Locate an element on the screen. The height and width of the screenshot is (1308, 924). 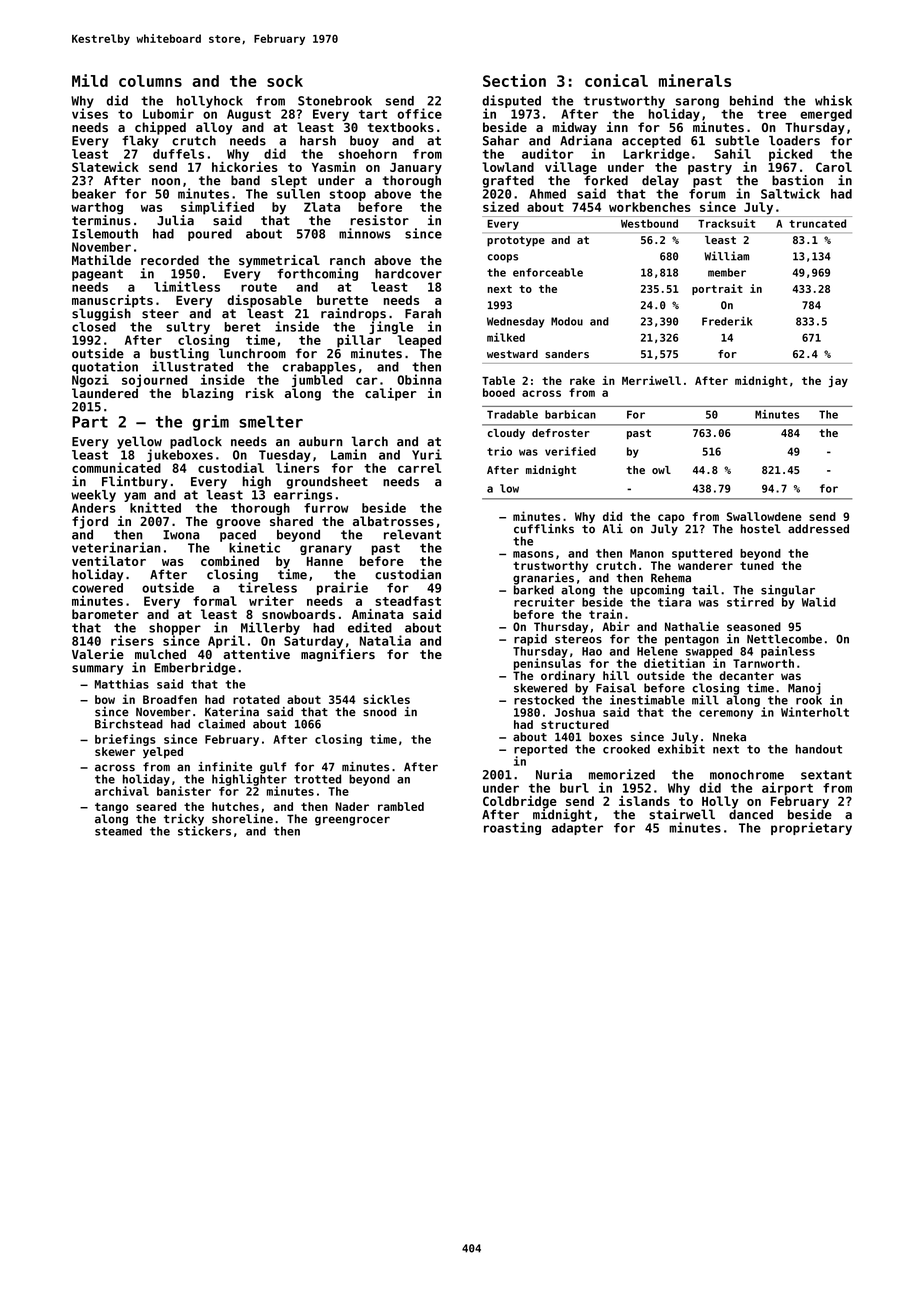
whisk is located at coordinates (833, 100).
